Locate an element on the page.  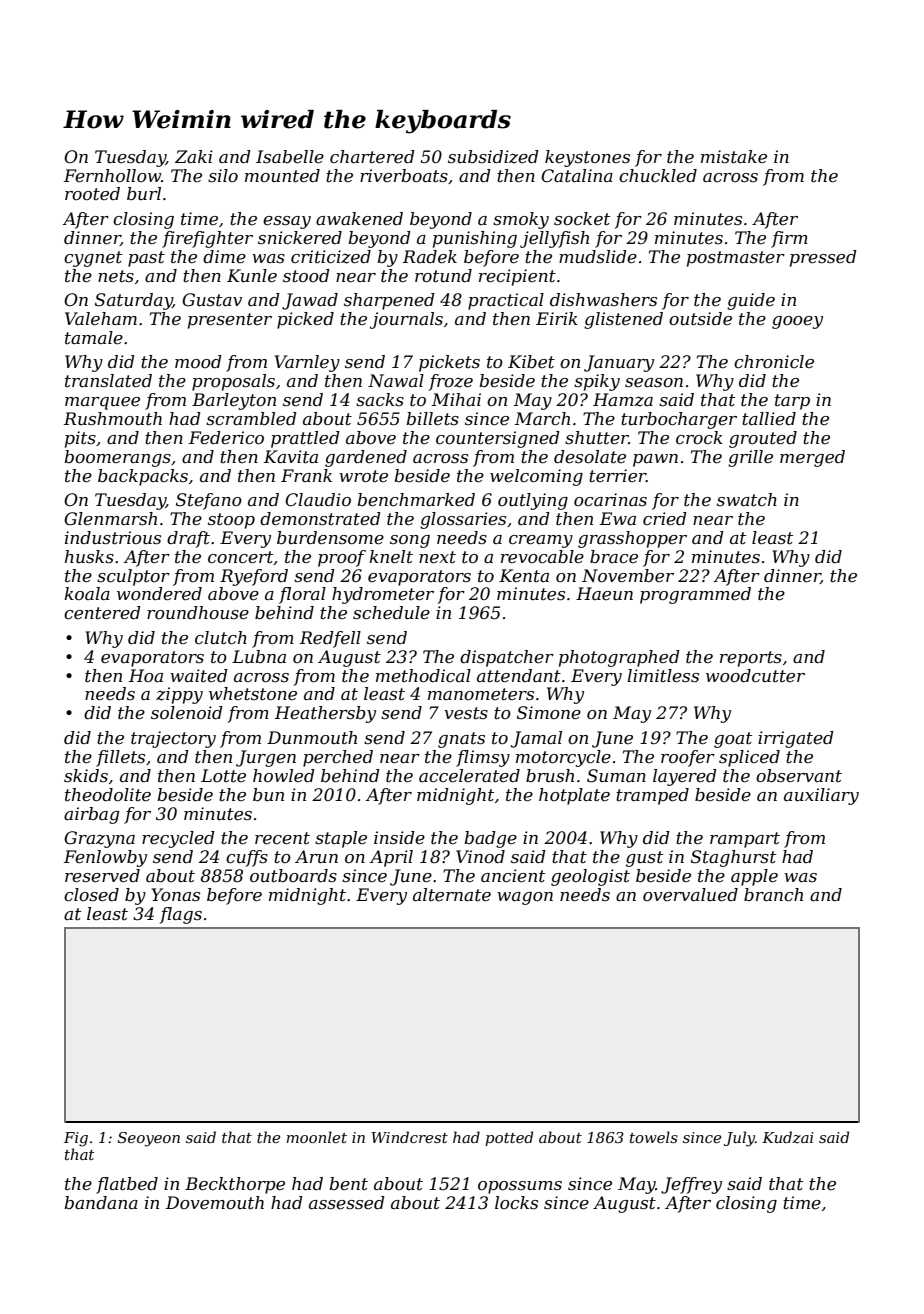
opossums is located at coordinates (520, 1187).
